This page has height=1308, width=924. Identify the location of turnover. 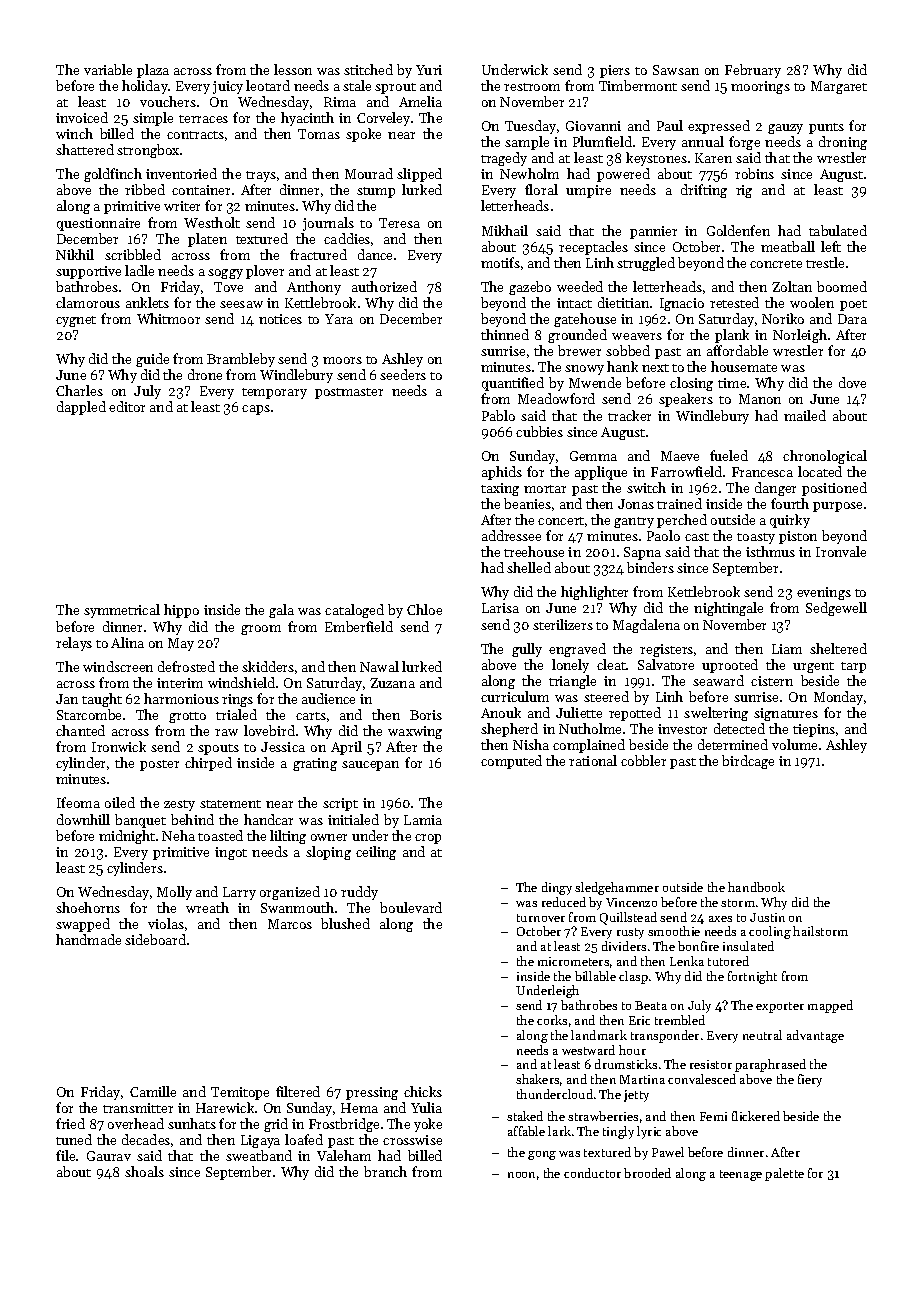
(541, 918).
